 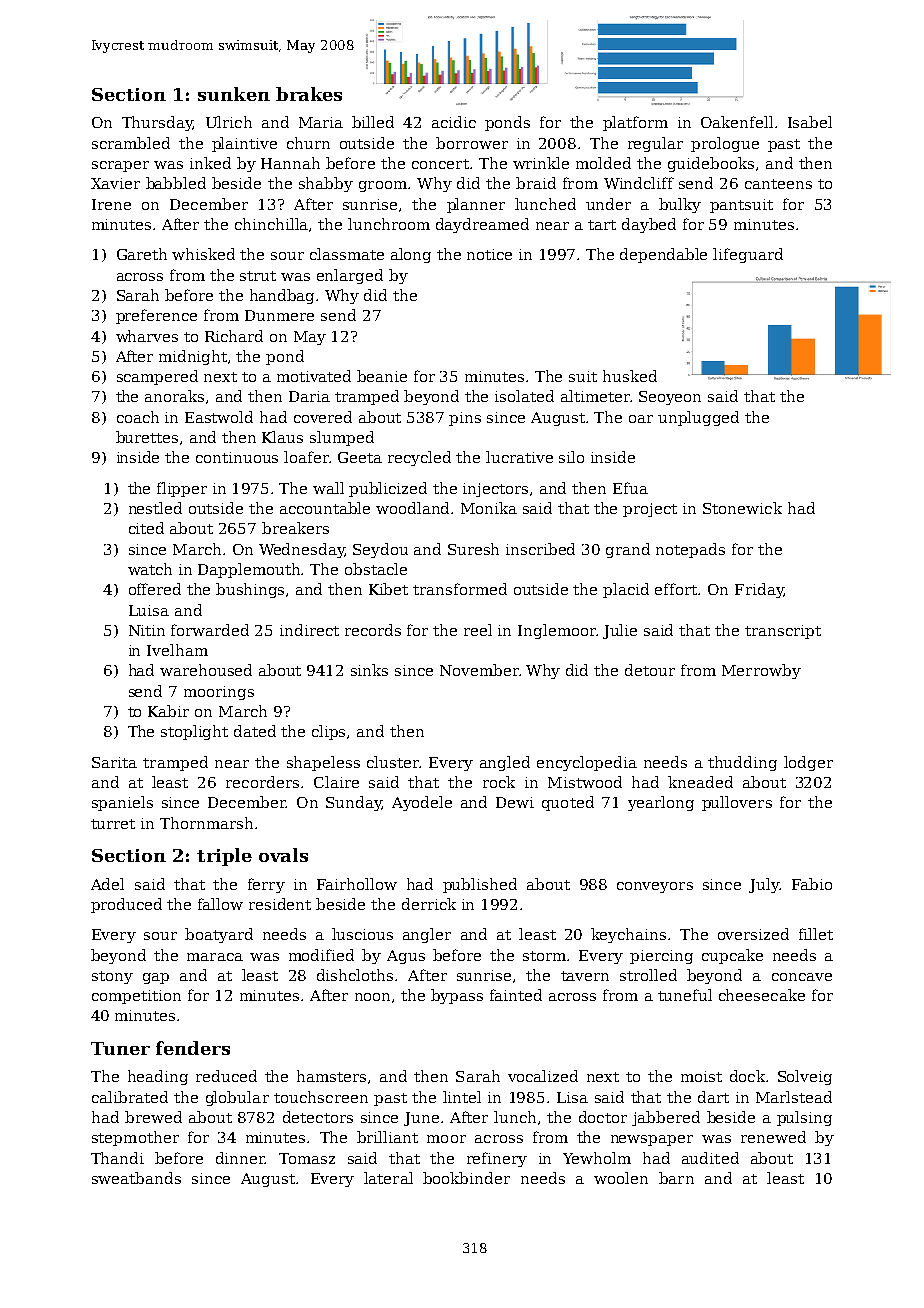 I want to click on plaintive, so click(x=244, y=144).
